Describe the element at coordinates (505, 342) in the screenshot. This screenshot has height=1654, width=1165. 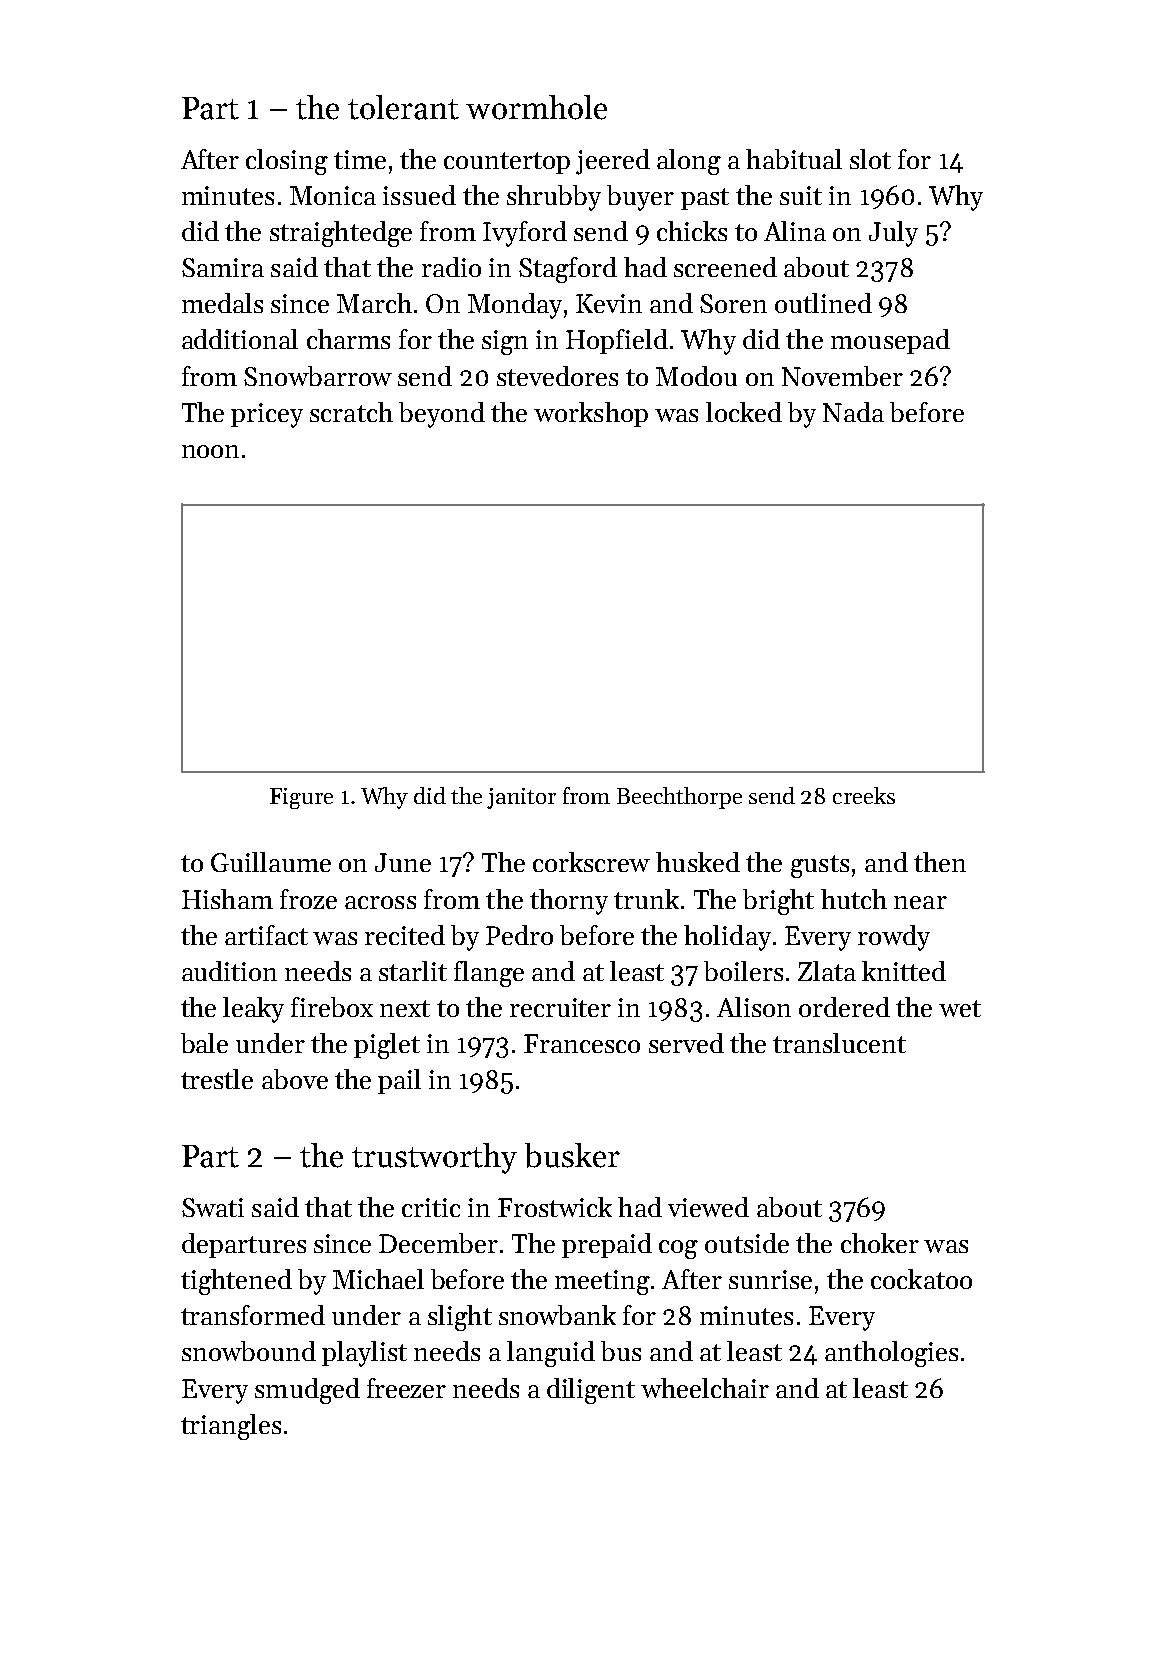
I see `sign` at that location.
